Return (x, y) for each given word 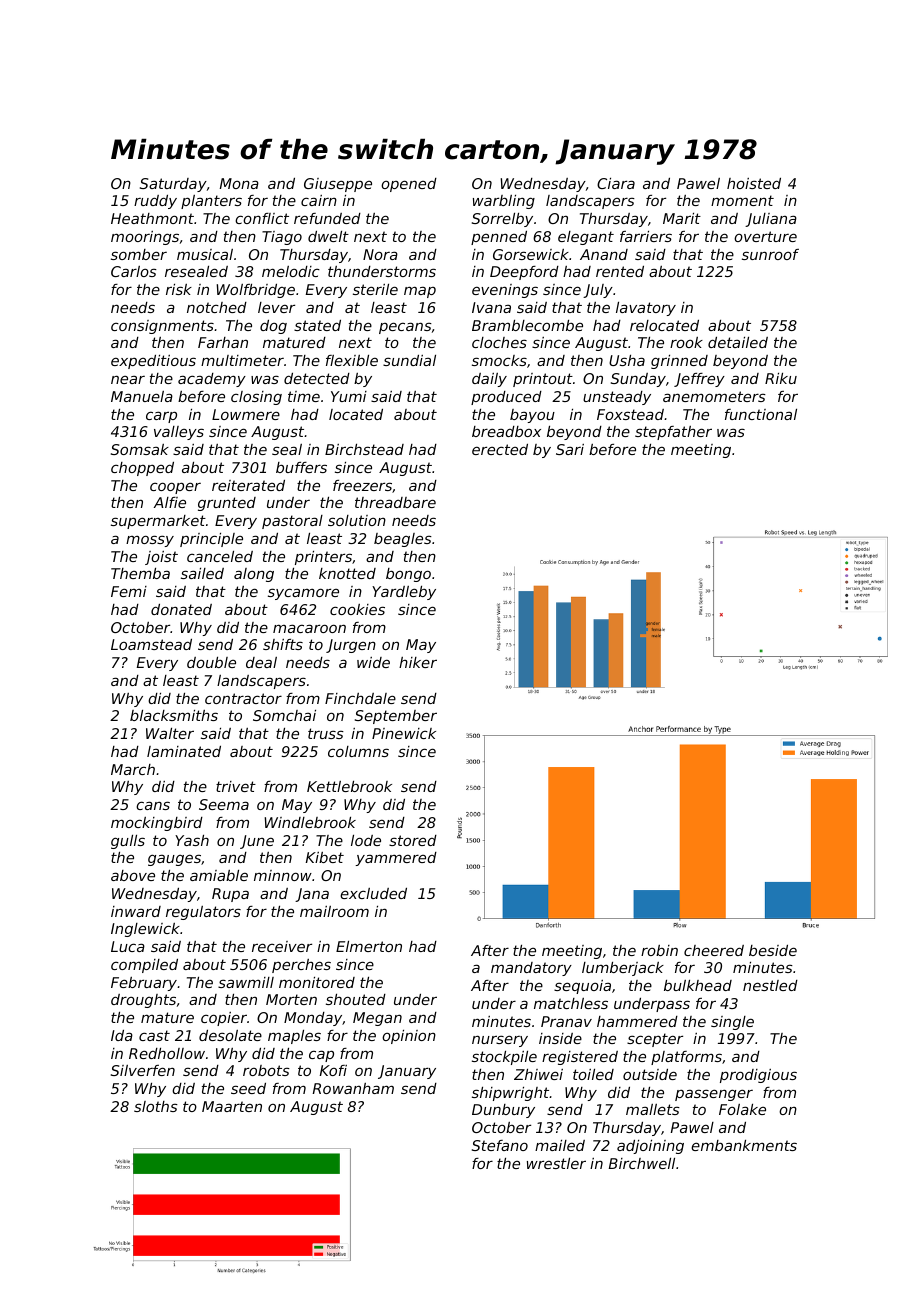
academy (212, 380)
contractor (243, 698)
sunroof (770, 254)
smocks (499, 360)
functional (761, 414)
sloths (156, 1106)
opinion (409, 1037)
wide (373, 662)
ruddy (155, 202)
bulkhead (698, 985)
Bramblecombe (527, 325)
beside (773, 950)
